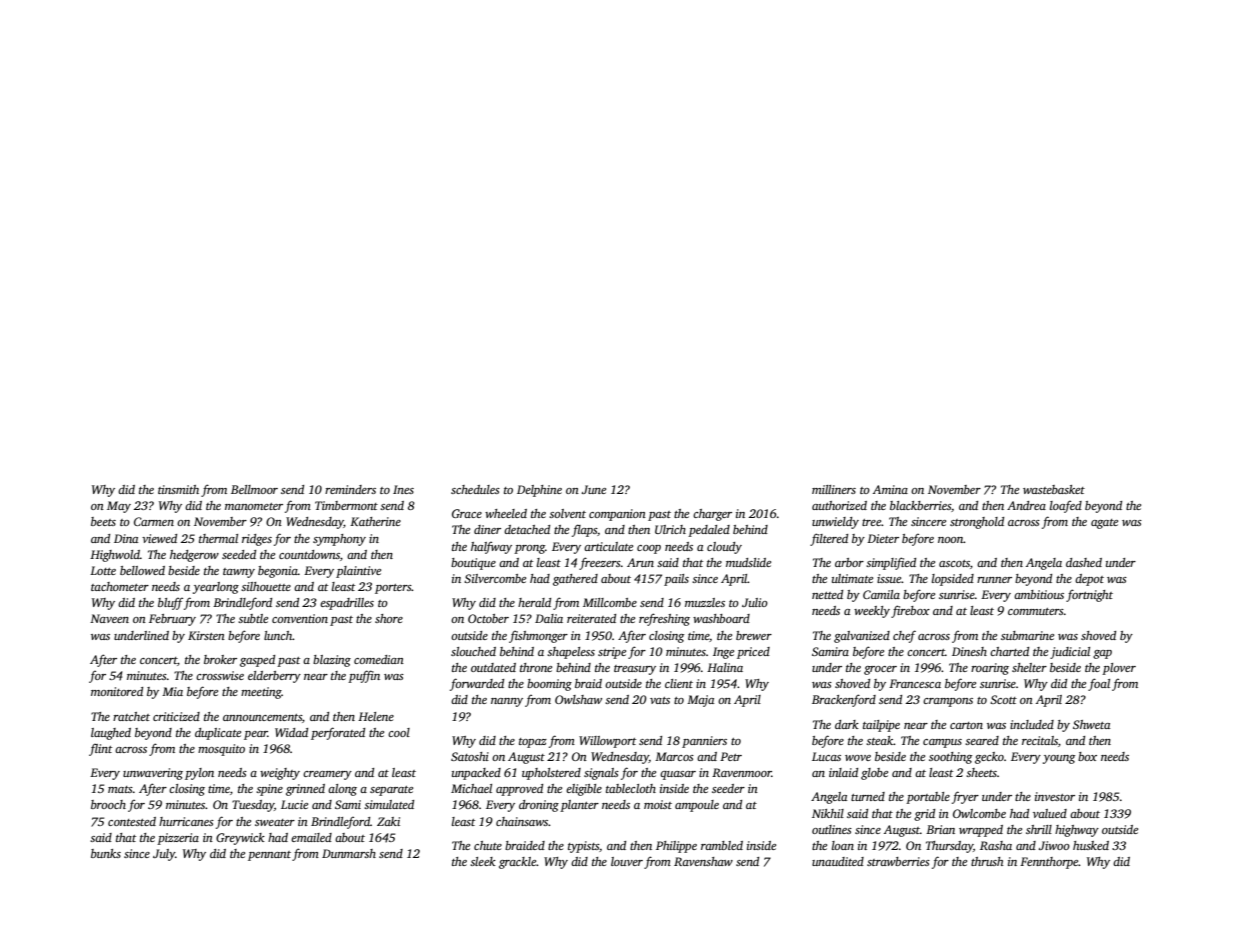 The width and height of the image is (1233, 952). Describe the element at coordinates (257, 661) in the image. I see `gasped` at that location.
